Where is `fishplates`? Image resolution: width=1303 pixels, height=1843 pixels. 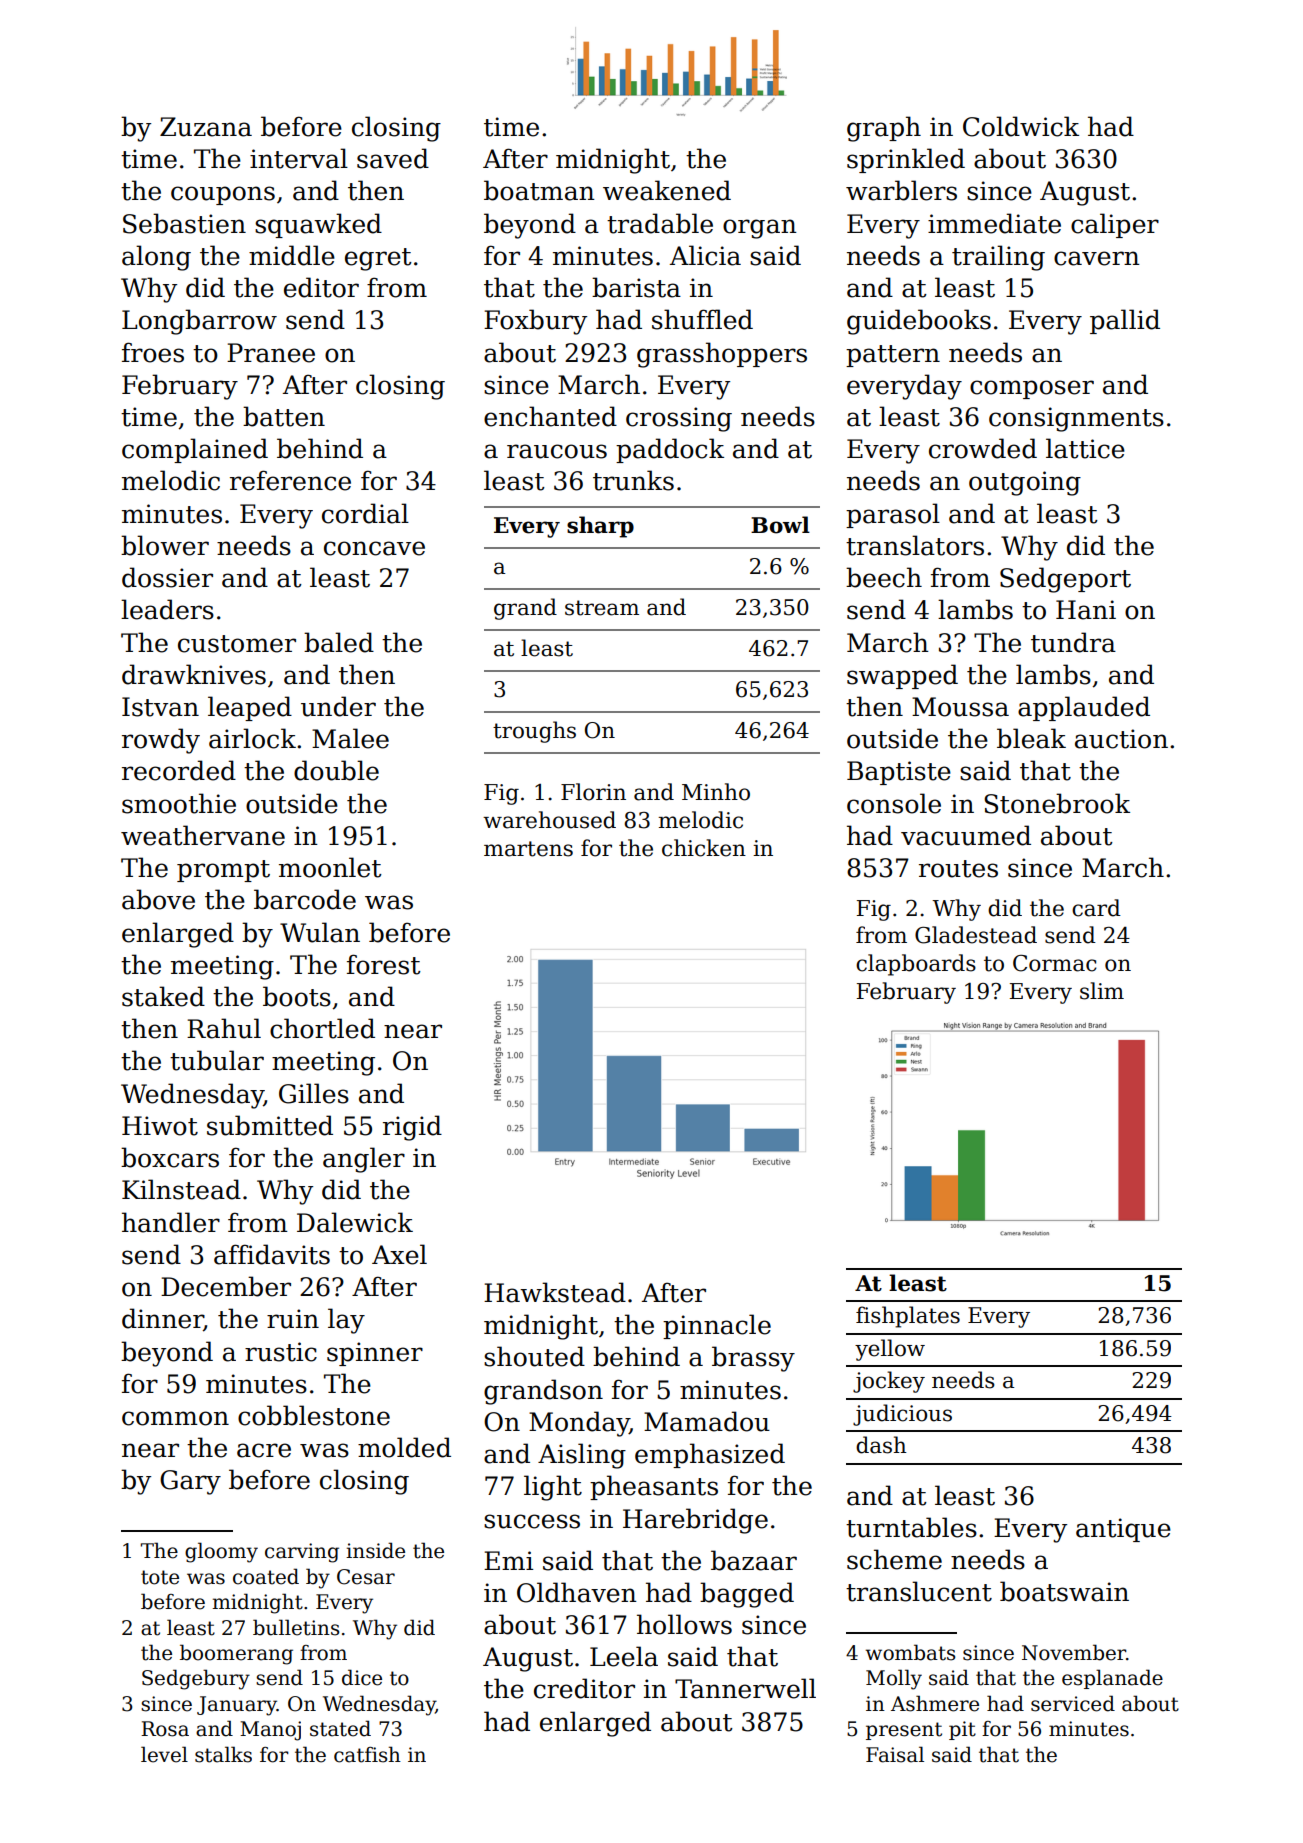 fishplates is located at coordinates (908, 1317).
